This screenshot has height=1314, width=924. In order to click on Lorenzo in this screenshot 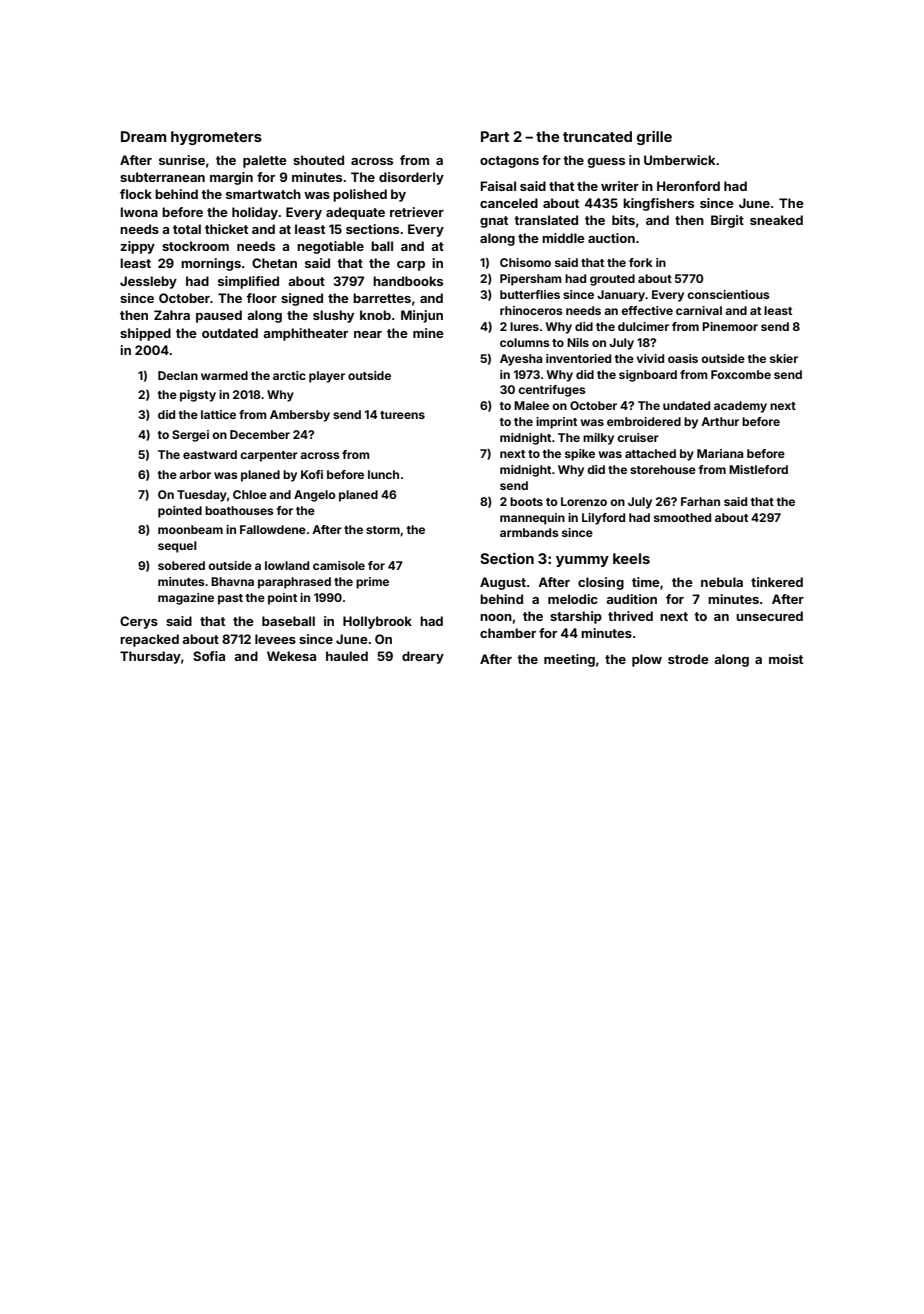, I will do `click(584, 501)`.
